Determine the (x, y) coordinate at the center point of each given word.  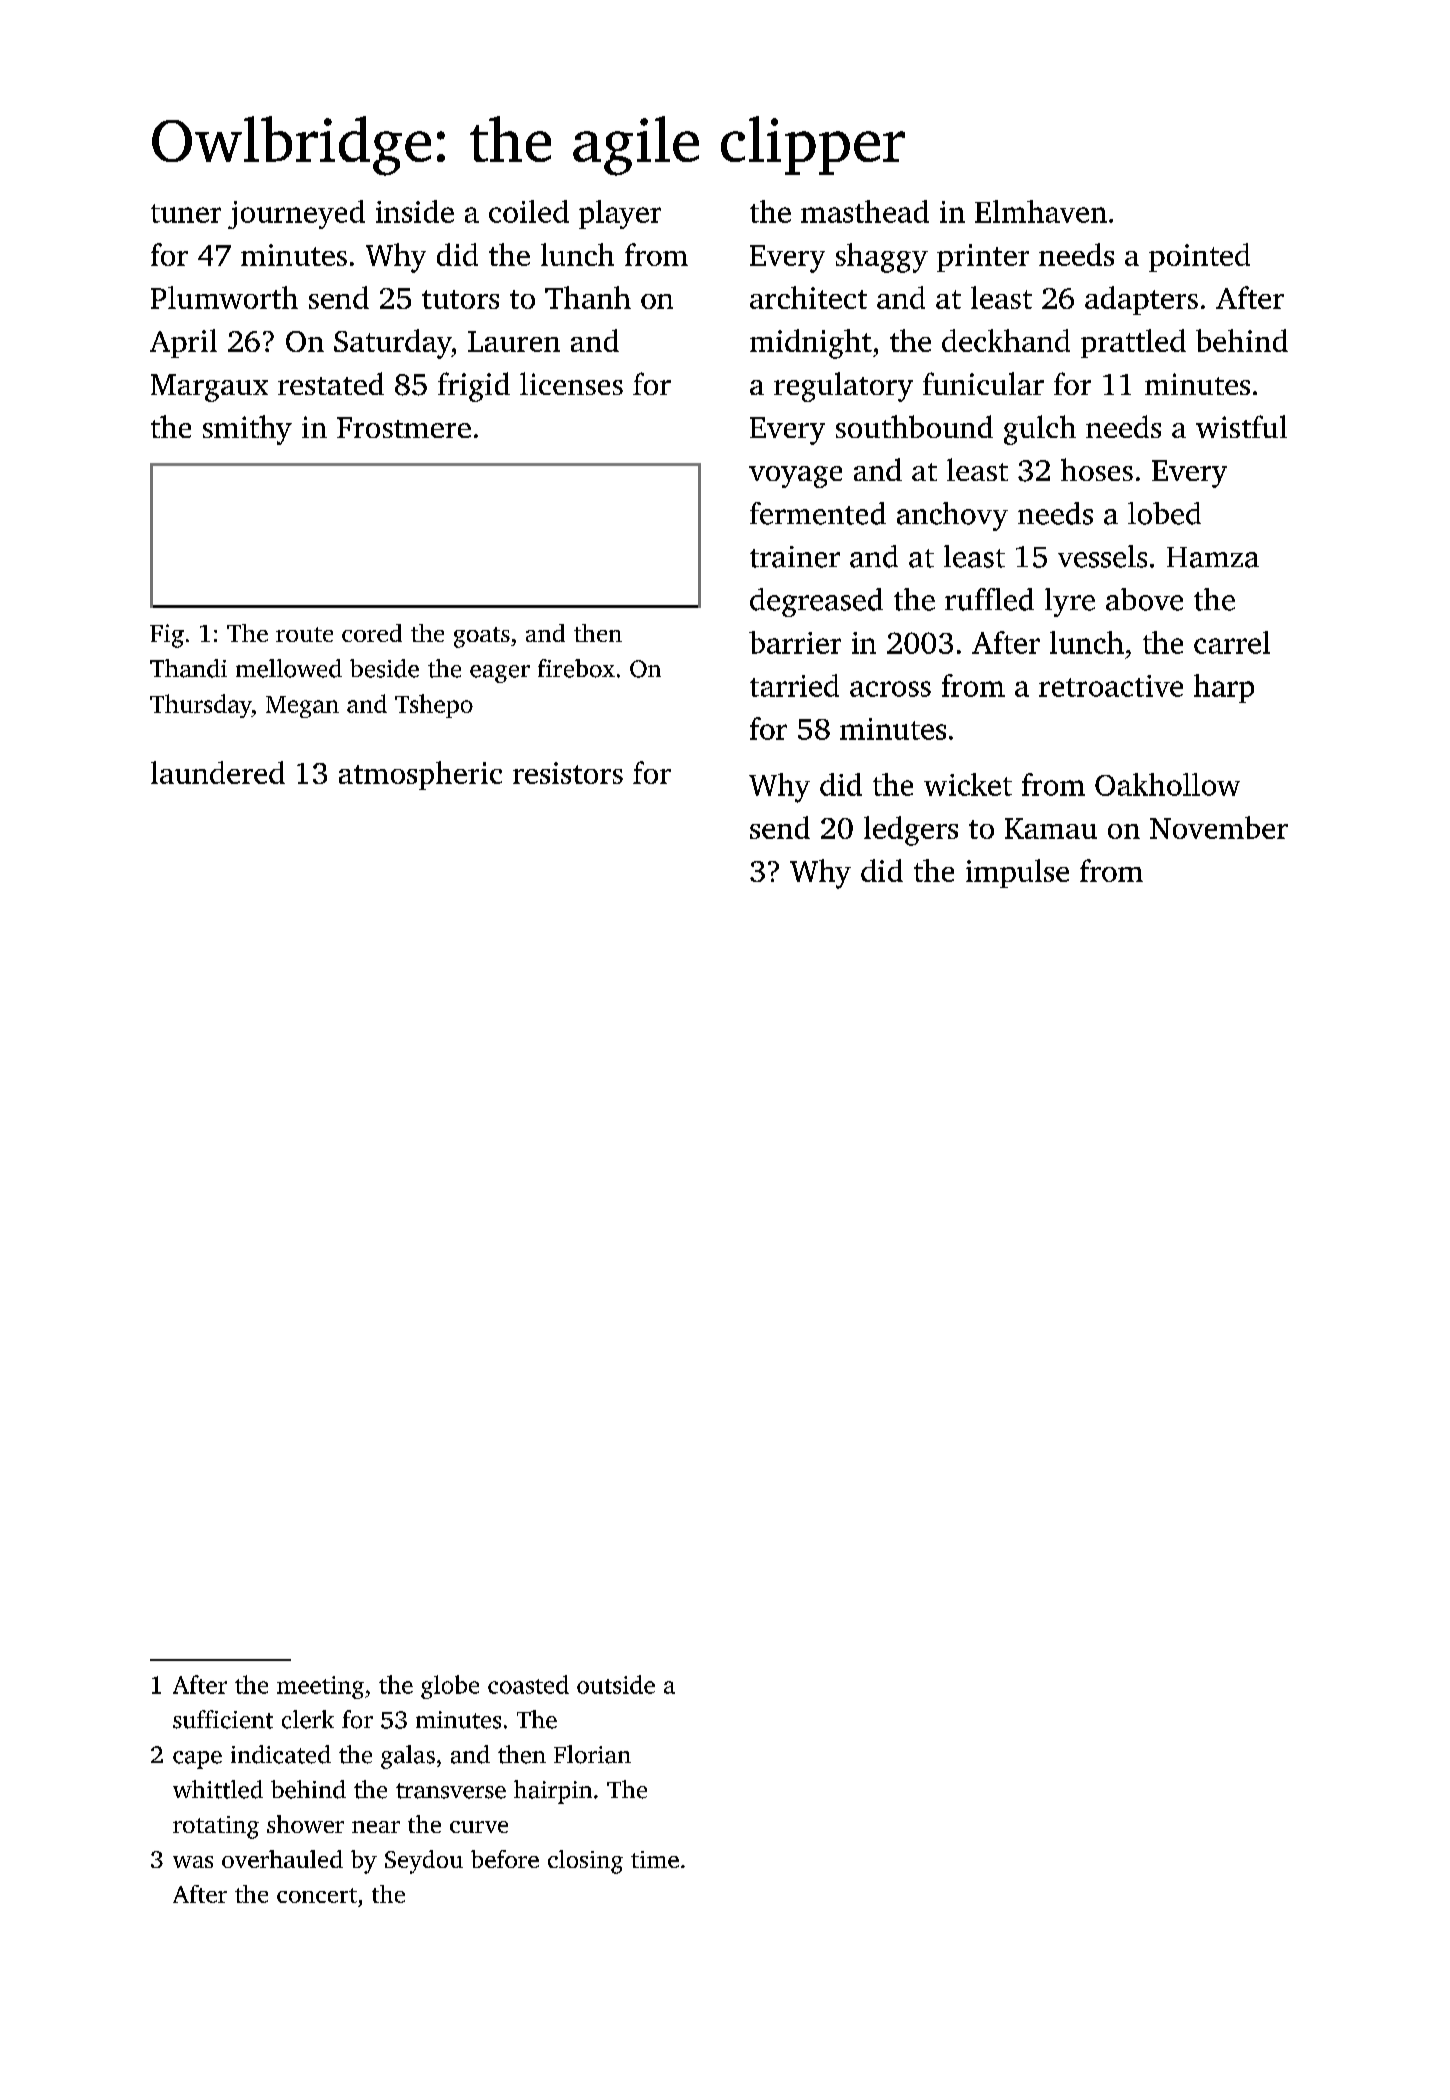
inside (415, 211)
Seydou (424, 1862)
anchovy (952, 516)
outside (616, 1684)
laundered (218, 772)
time (655, 1859)
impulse (1017, 873)
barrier (795, 642)
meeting (320, 1687)
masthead (865, 211)
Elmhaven (1041, 211)
